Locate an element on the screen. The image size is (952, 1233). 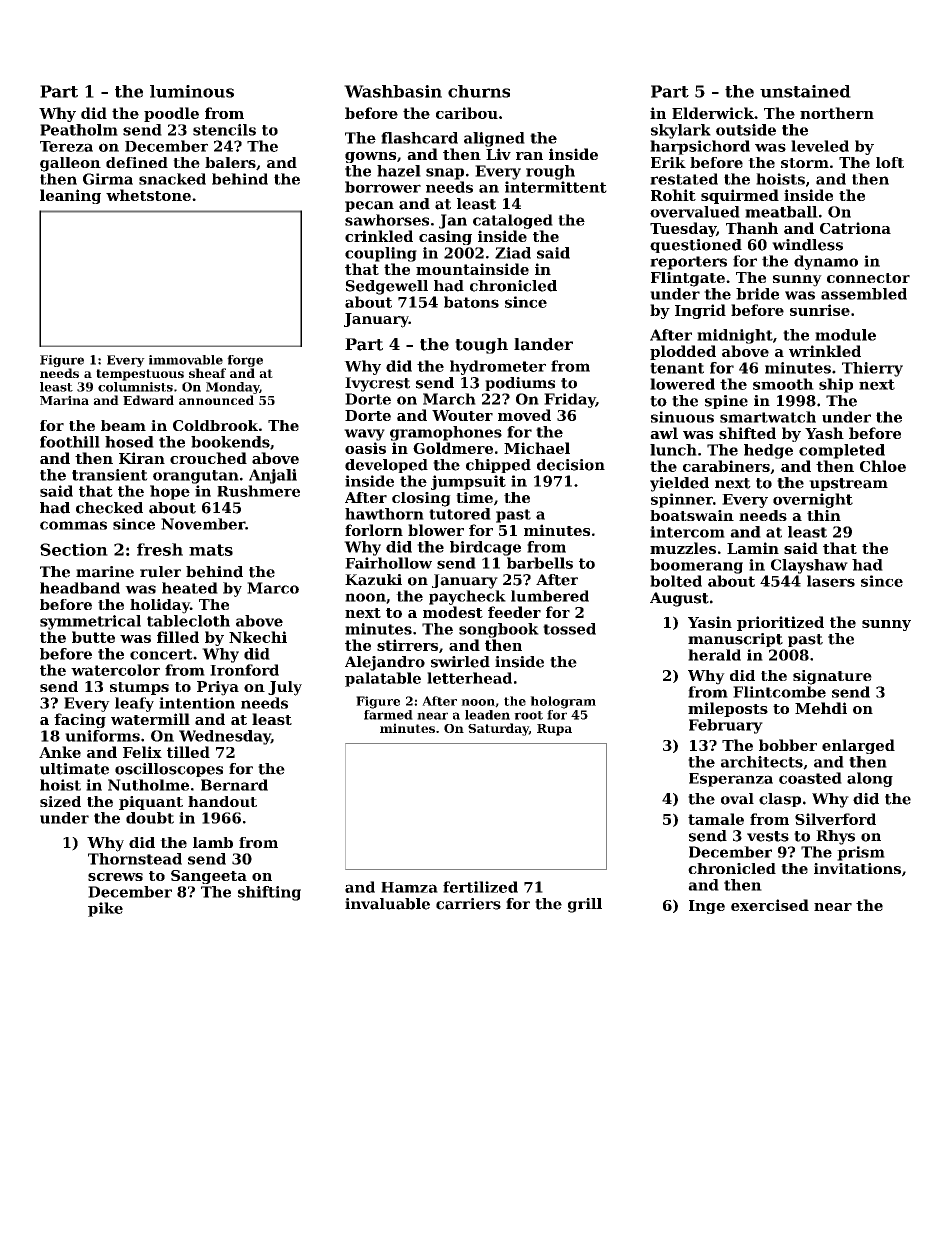
Clayshaw is located at coordinates (809, 566).
